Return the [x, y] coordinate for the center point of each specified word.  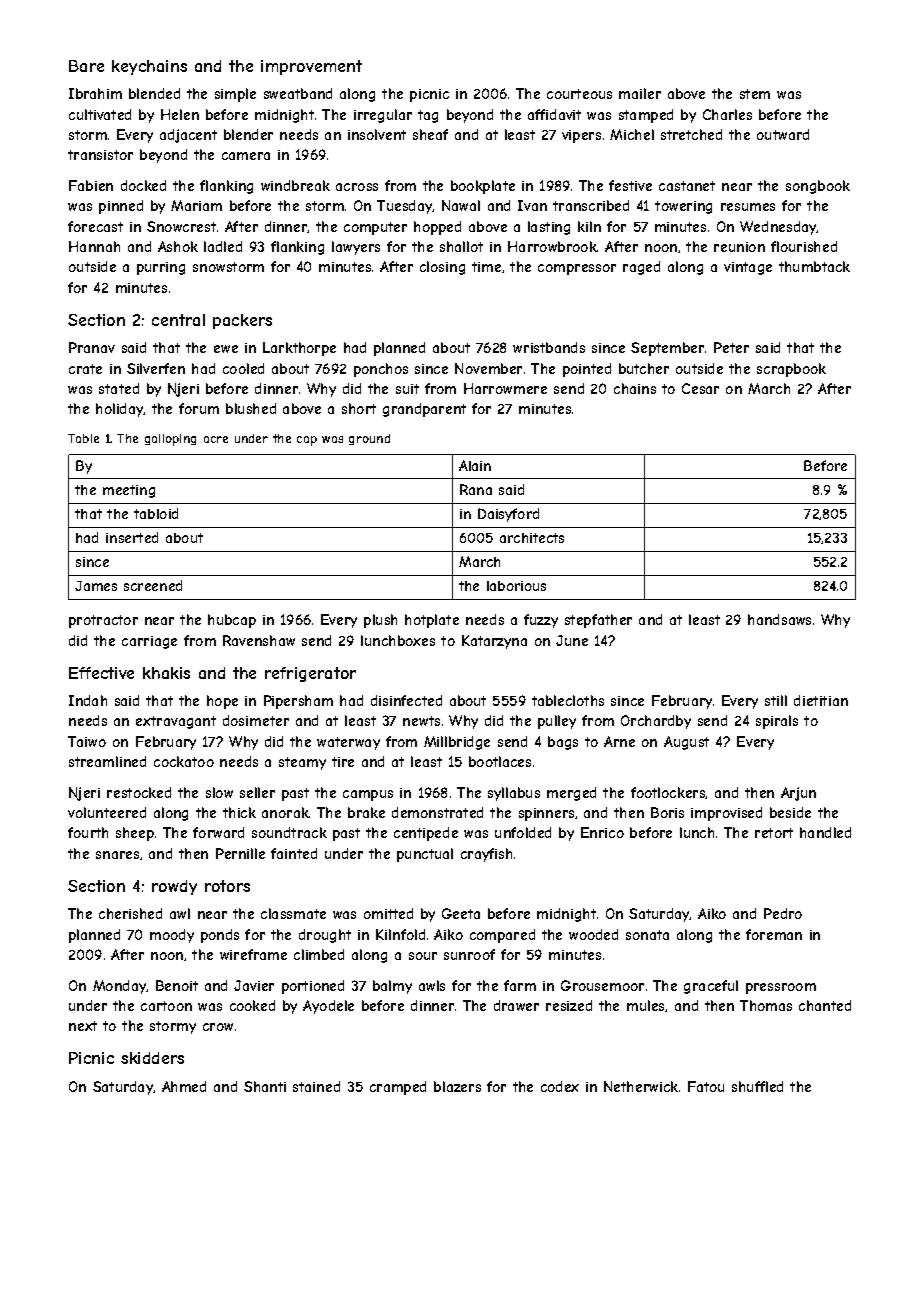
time [486, 267]
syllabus [514, 794]
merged [571, 794]
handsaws [779, 619]
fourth [88, 832]
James [96, 586]
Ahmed [184, 1086]
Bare [86, 66]
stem [755, 94]
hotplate [432, 621]
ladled [223, 246]
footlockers [668, 793]
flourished [804, 246]
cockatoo [184, 761]
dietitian [821, 700]
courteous [579, 94]
